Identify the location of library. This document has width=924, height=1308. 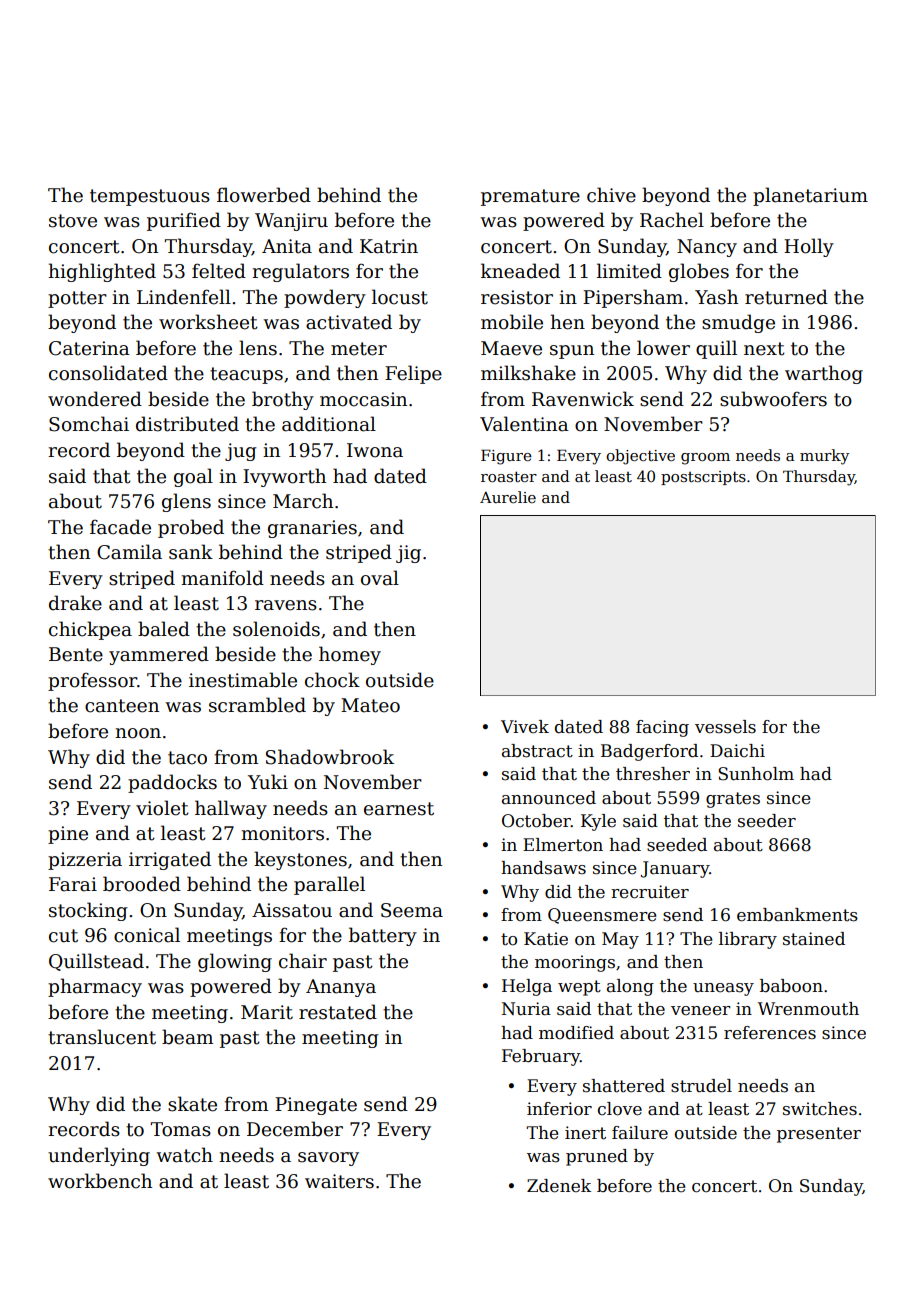
(748, 940).
